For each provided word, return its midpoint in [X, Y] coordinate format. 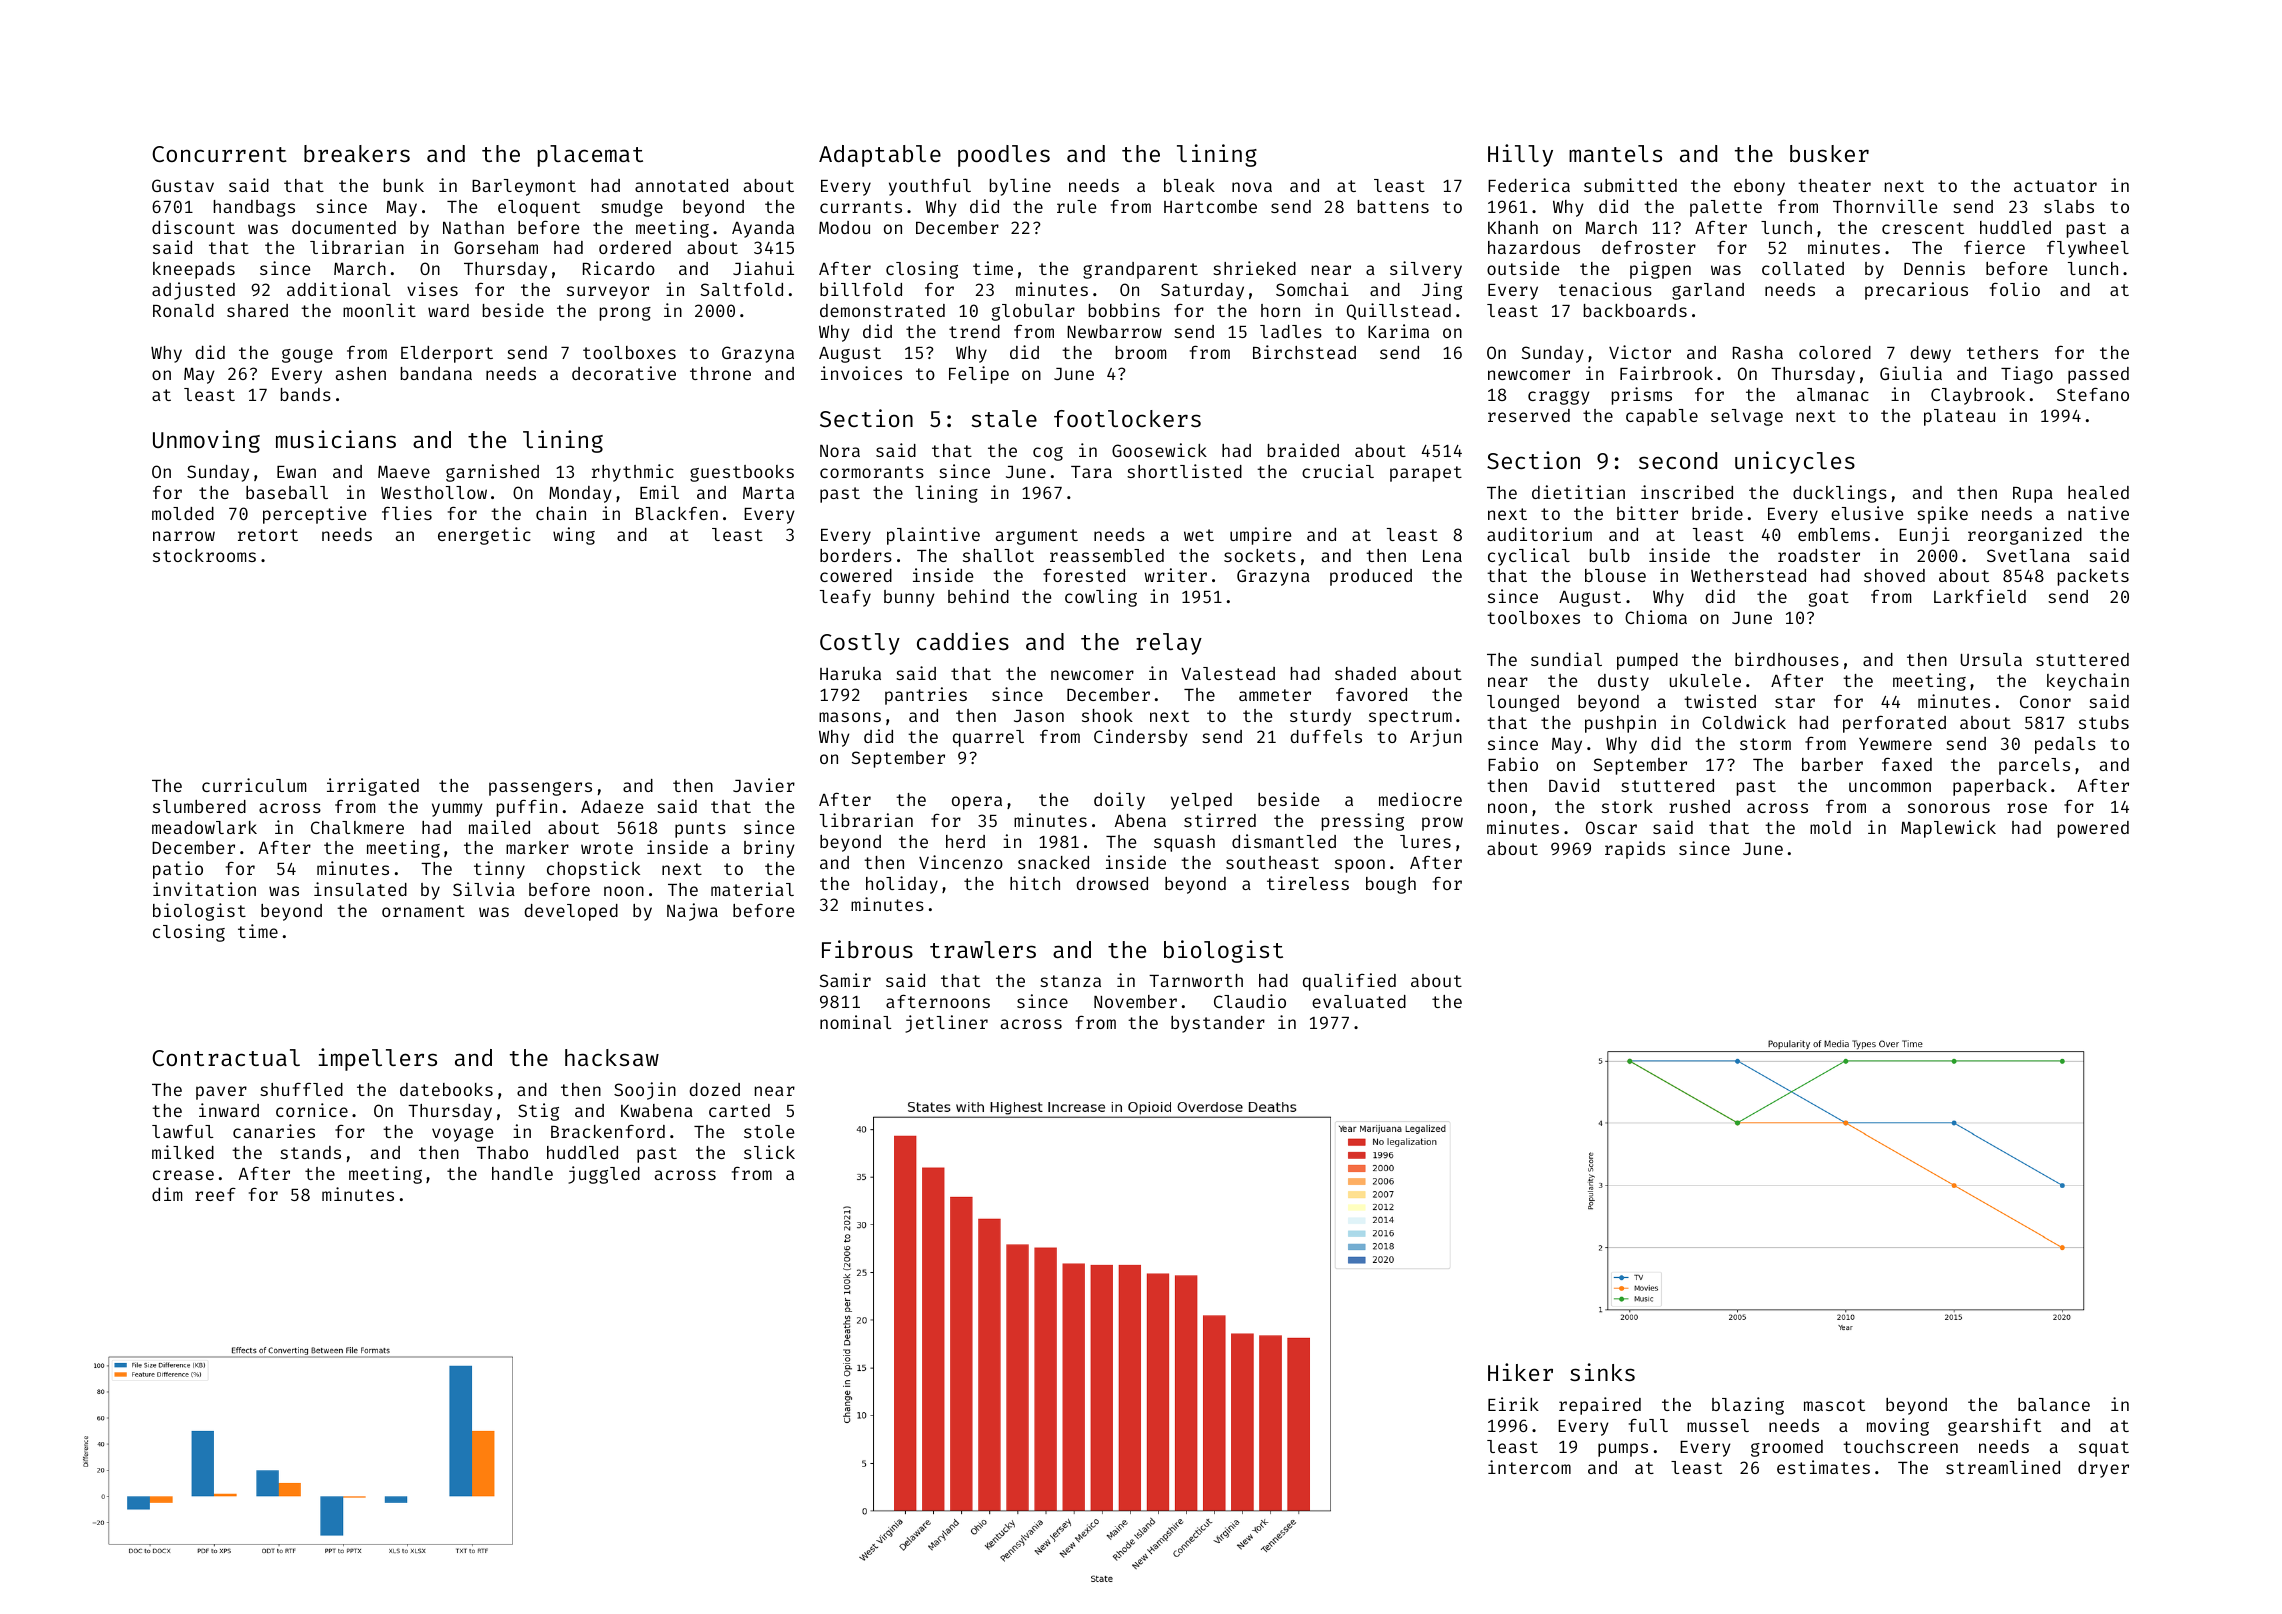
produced [1371, 577]
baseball [287, 492]
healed [2098, 492]
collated [1803, 268]
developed [571, 912]
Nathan [473, 227]
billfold [861, 289]
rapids [1635, 850]
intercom [1529, 1467]
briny [769, 849]
